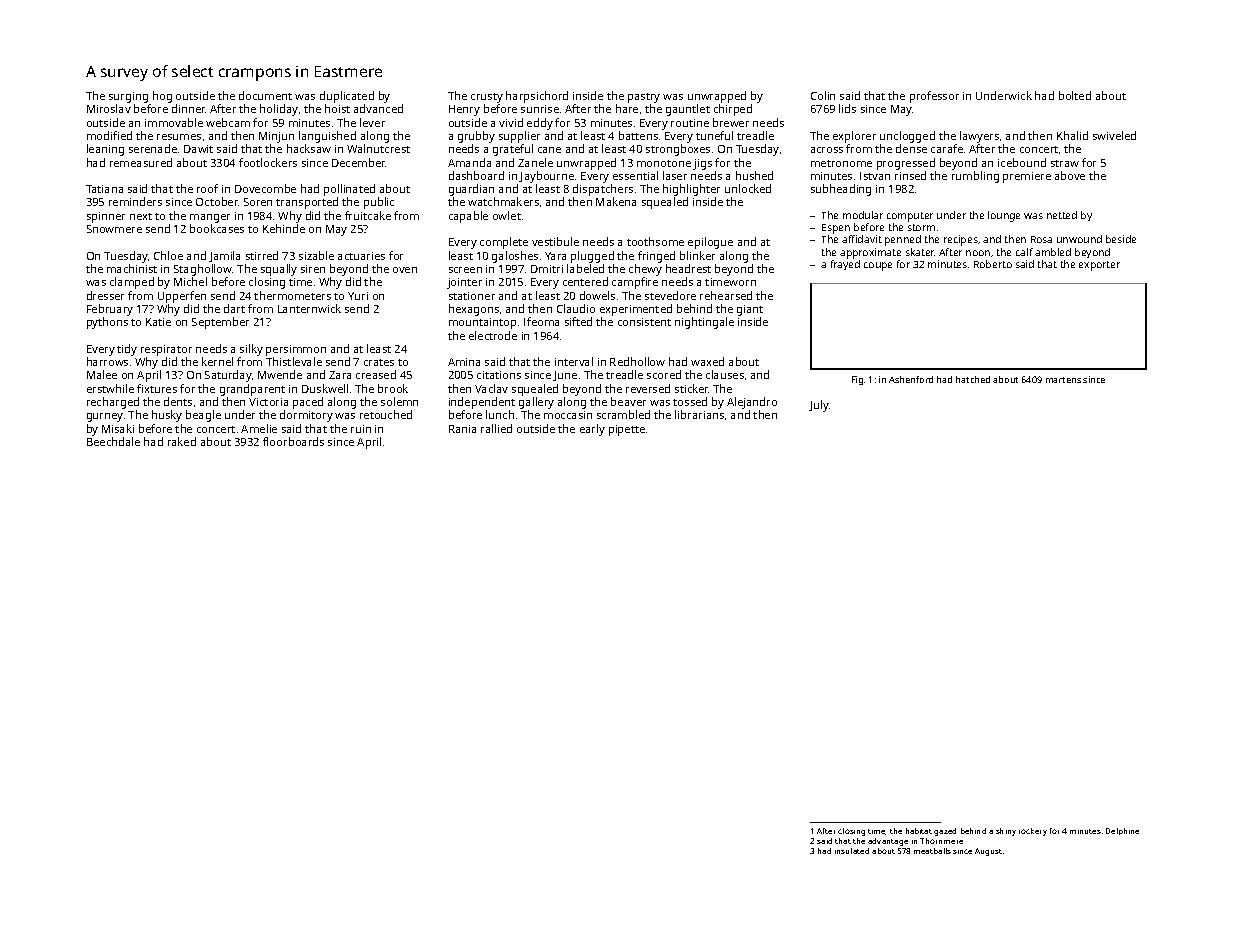  I want to click on Thistlevale, so click(294, 361).
